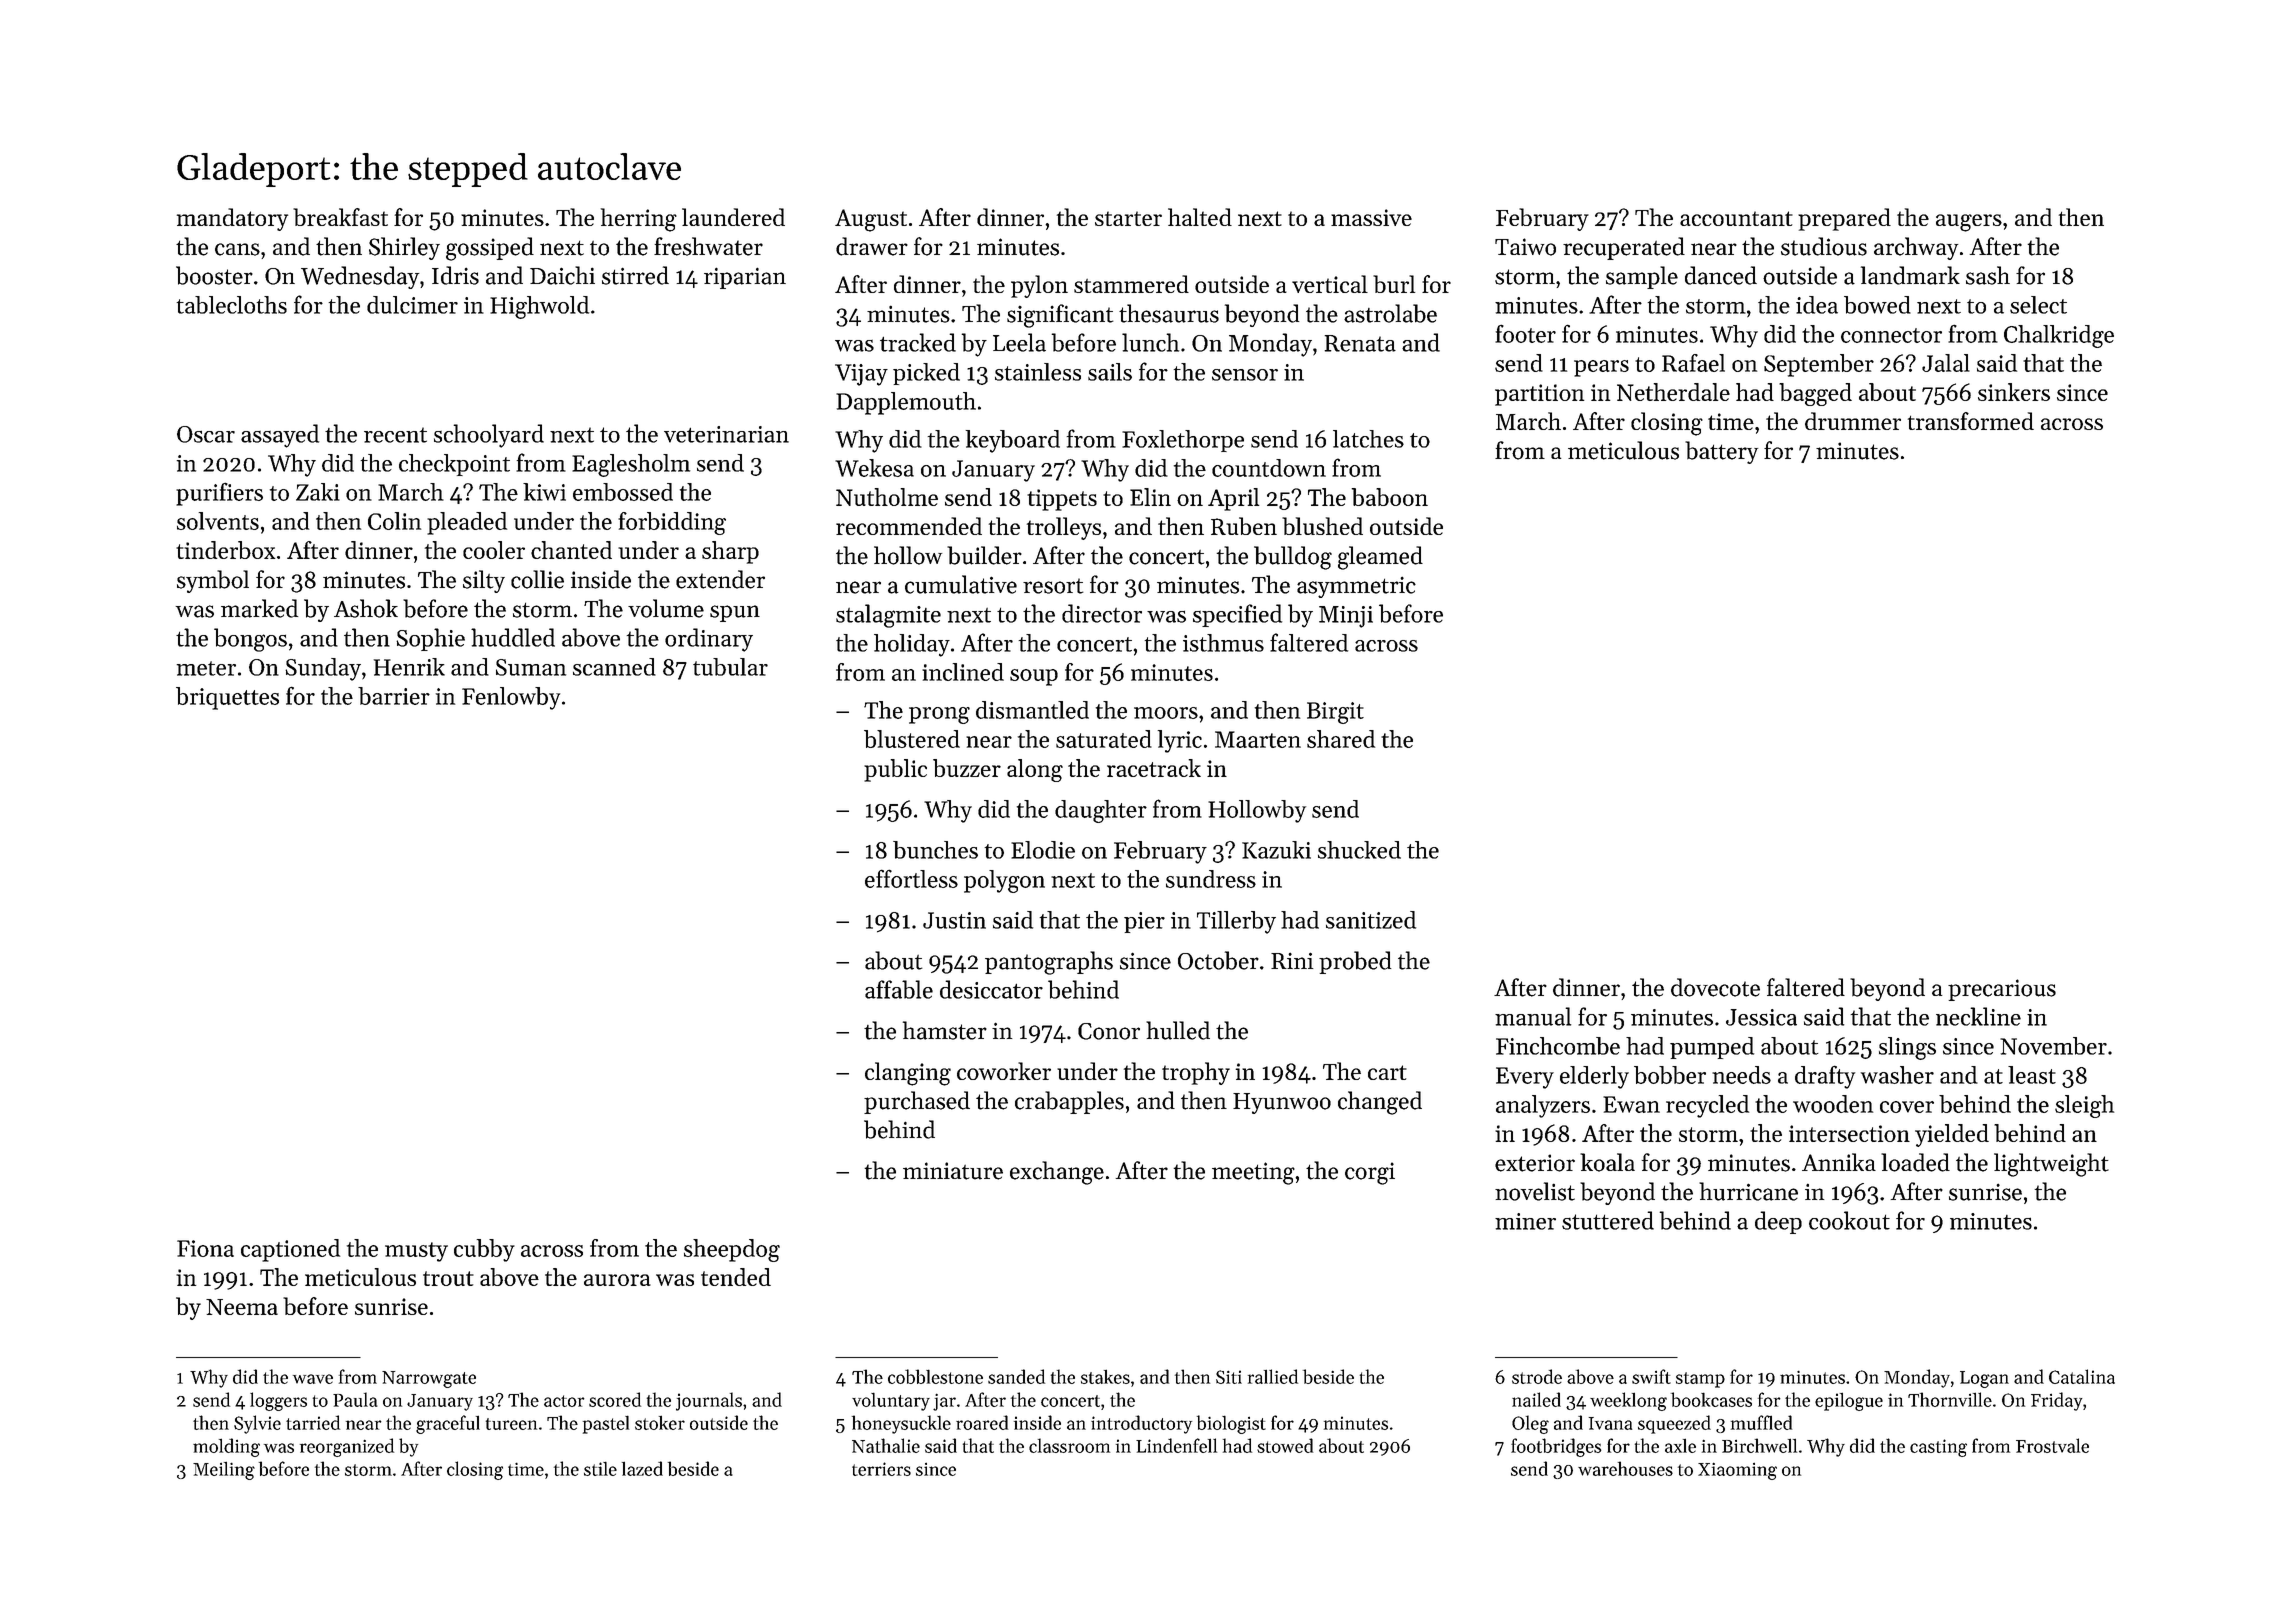  I want to click on hamster, so click(945, 1030).
